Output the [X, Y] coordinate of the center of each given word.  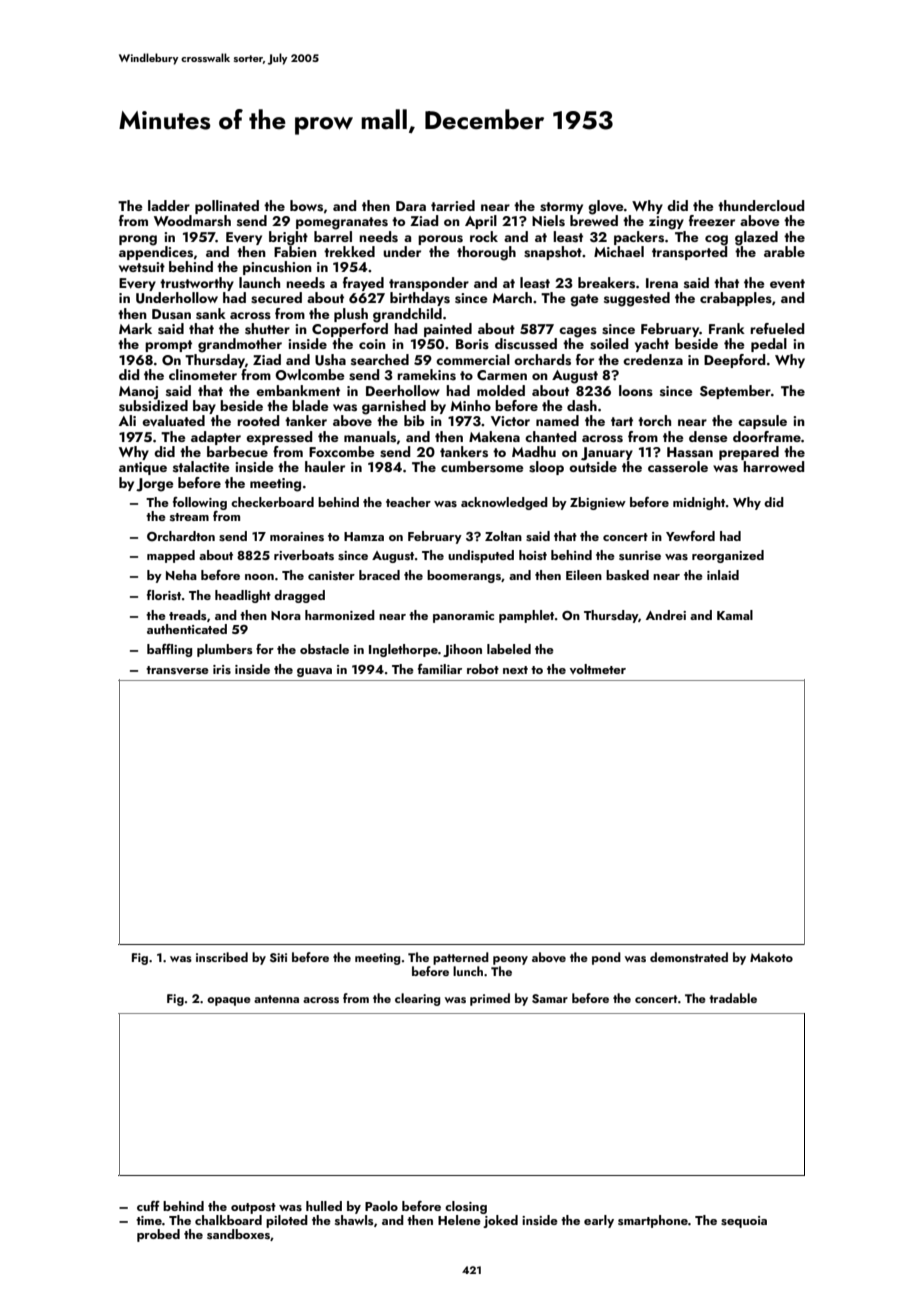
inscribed [222, 957]
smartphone [653, 1221]
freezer [712, 220]
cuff [148, 1206]
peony [510, 960]
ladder [169, 205]
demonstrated [689, 957]
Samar [550, 999]
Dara [411, 206]
